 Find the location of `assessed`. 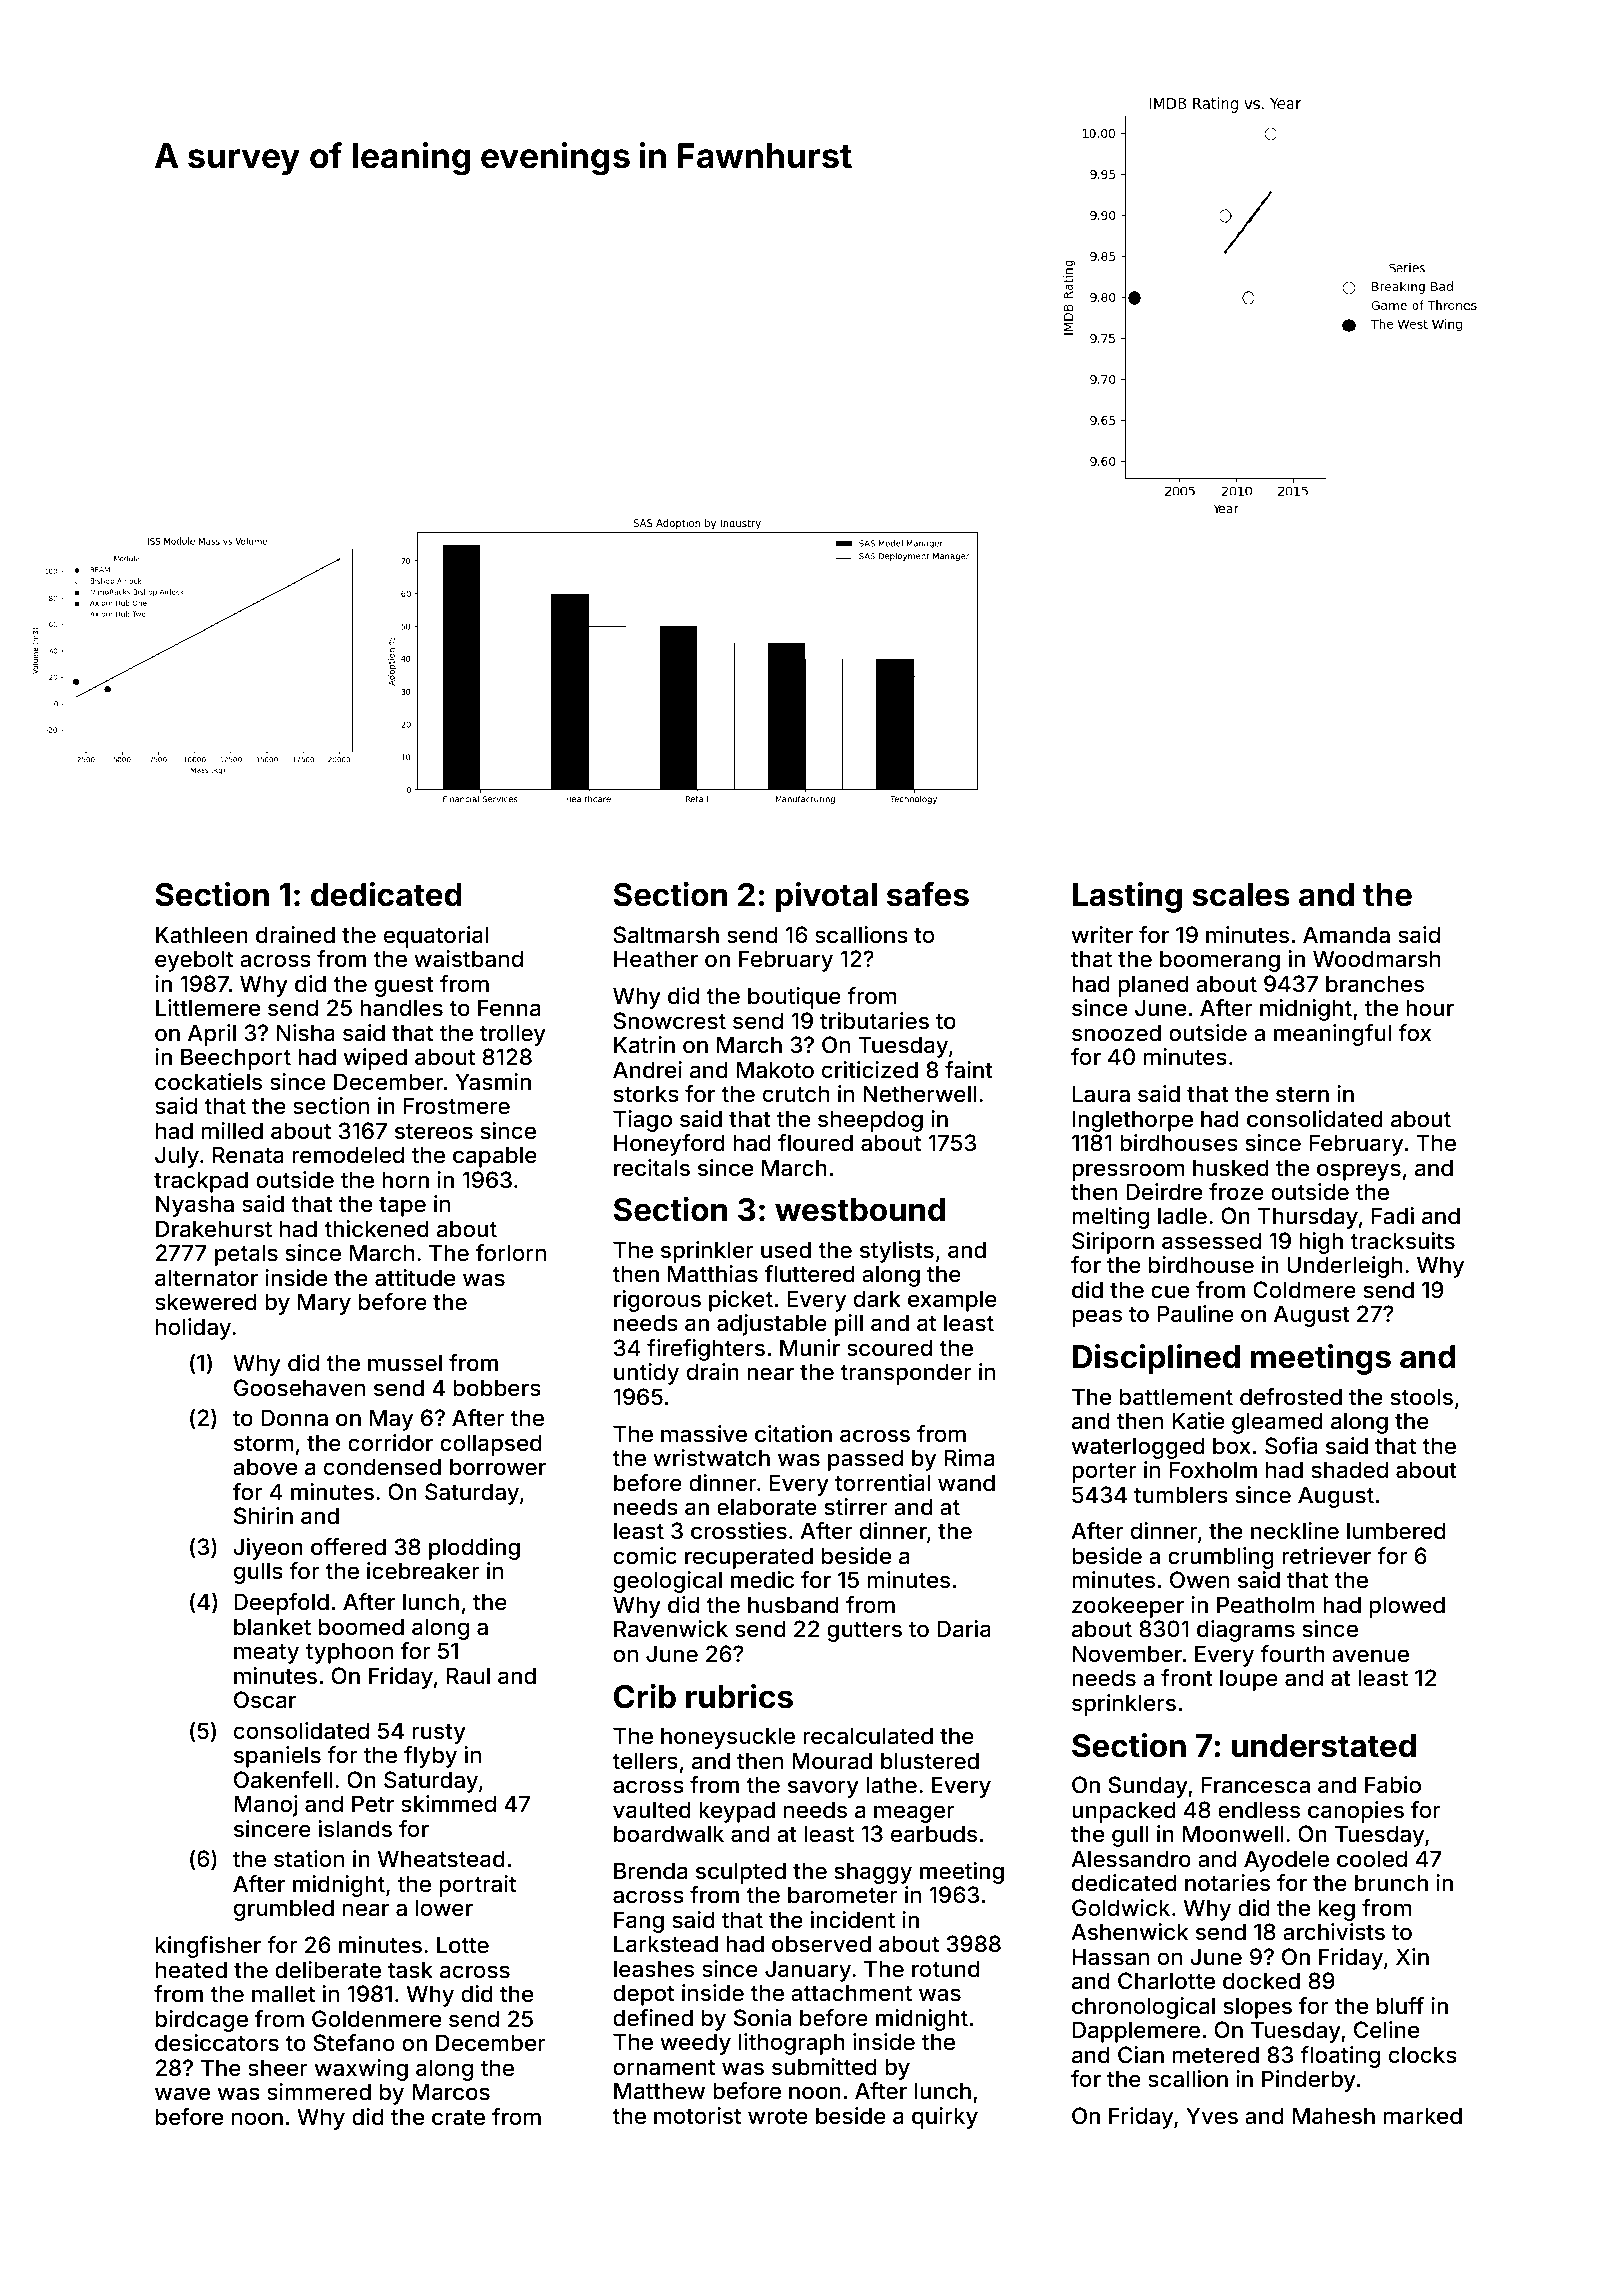

assessed is located at coordinates (1211, 1241).
